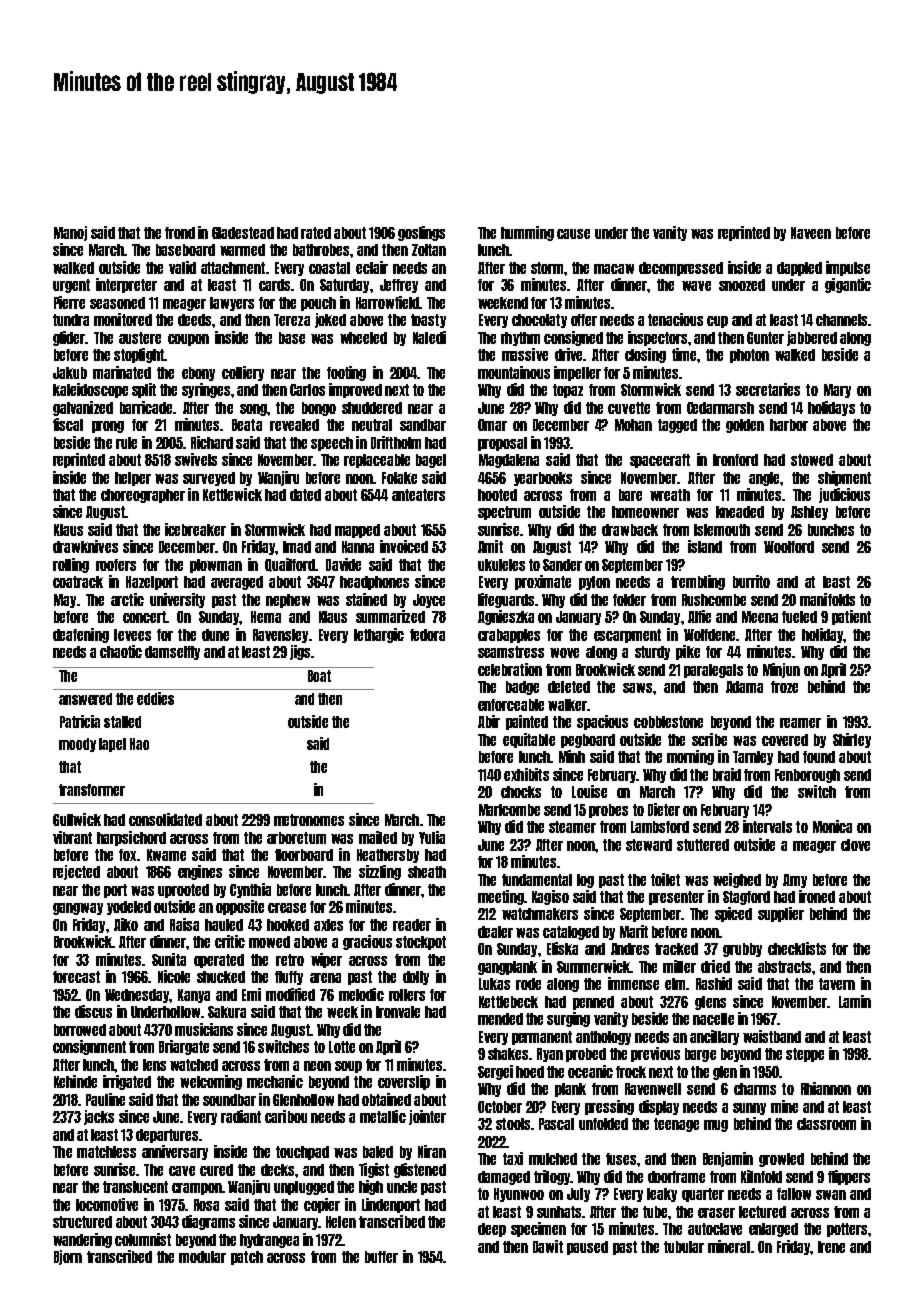 The image size is (924, 1308). What do you see at coordinates (744, 687) in the image?
I see `Adama` at bounding box center [744, 687].
